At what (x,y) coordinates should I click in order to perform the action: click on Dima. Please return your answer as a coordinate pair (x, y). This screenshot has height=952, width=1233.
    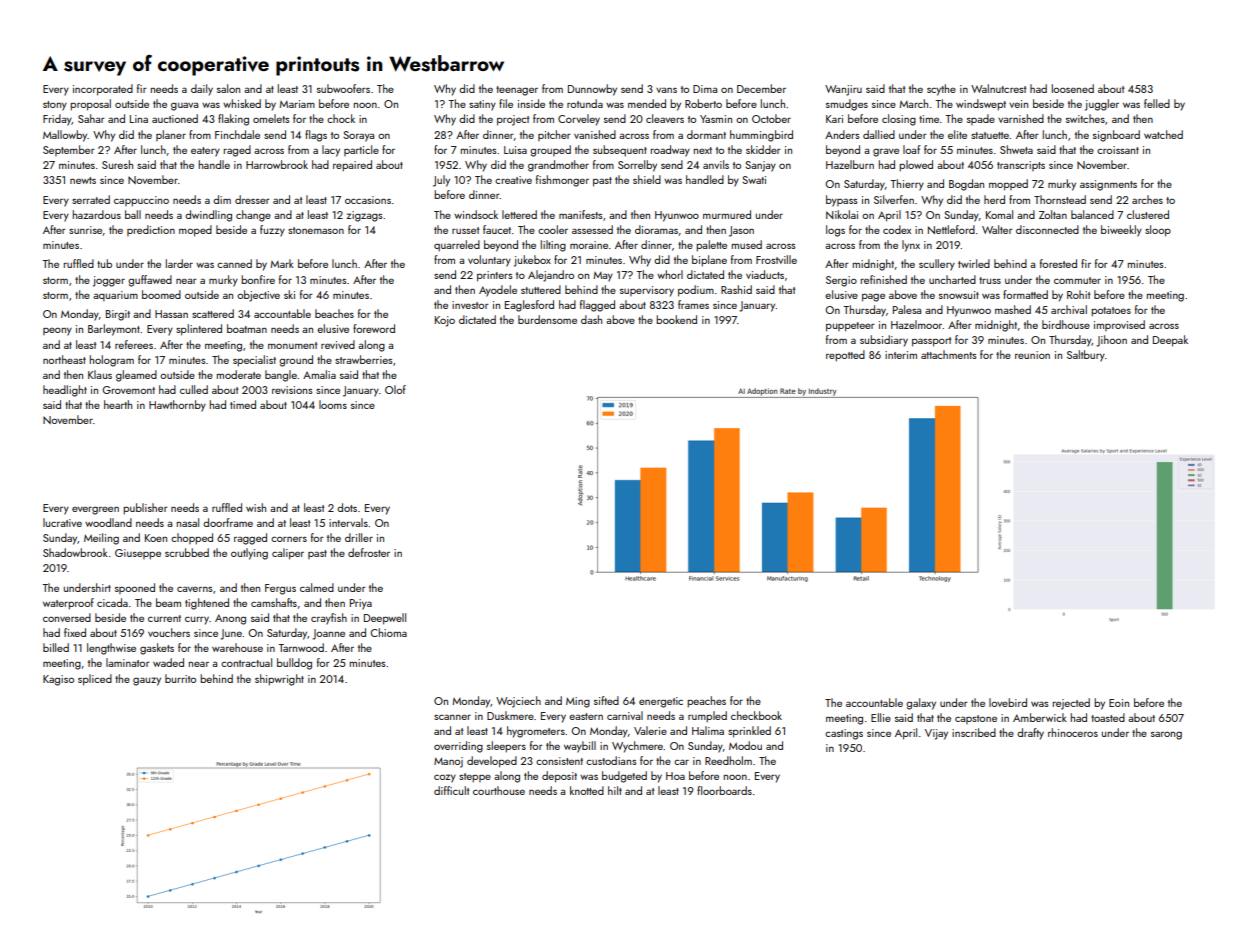
    Looking at the image, I should click on (705, 89).
